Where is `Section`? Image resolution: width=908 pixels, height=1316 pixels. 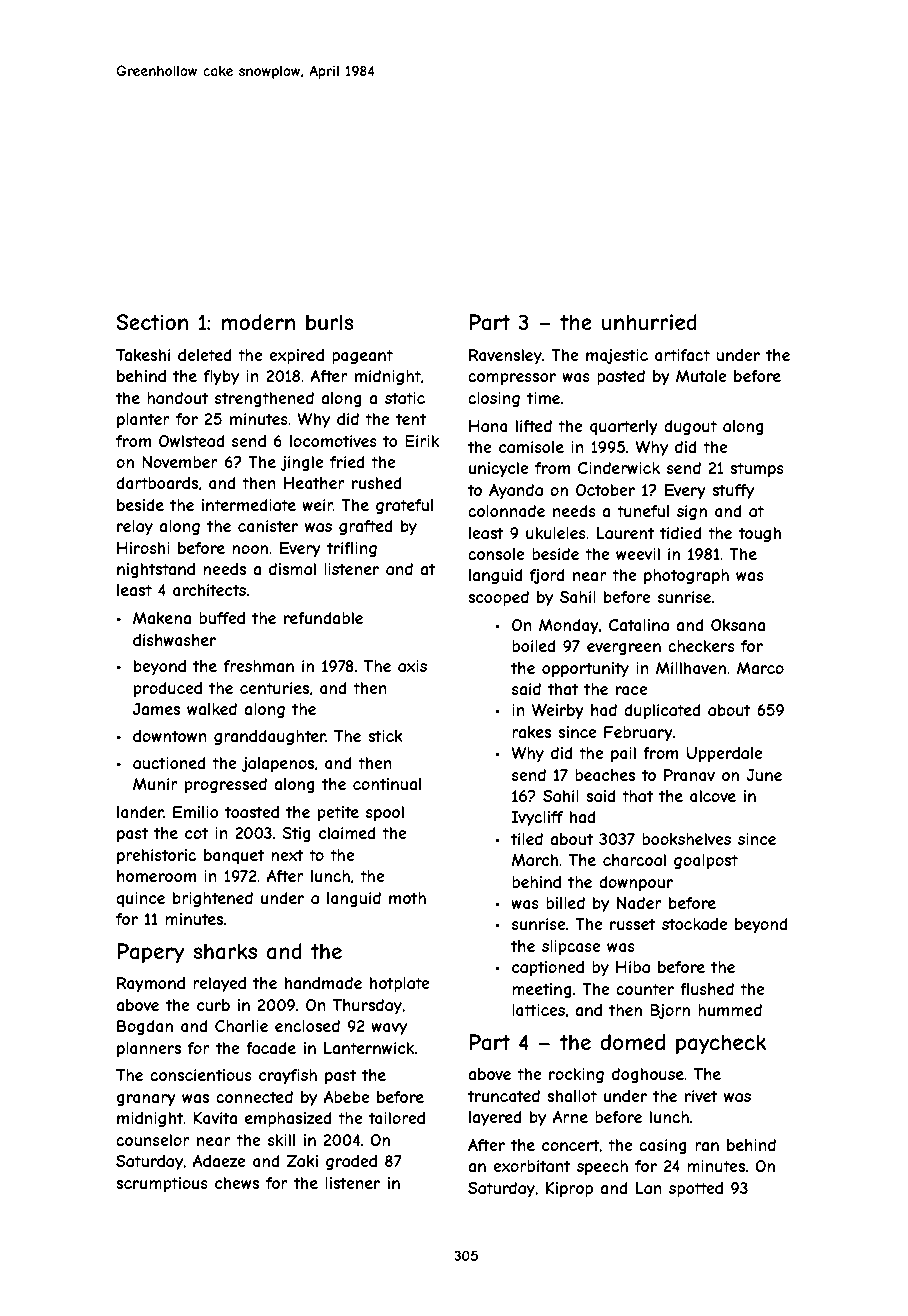 Section is located at coordinates (152, 322).
